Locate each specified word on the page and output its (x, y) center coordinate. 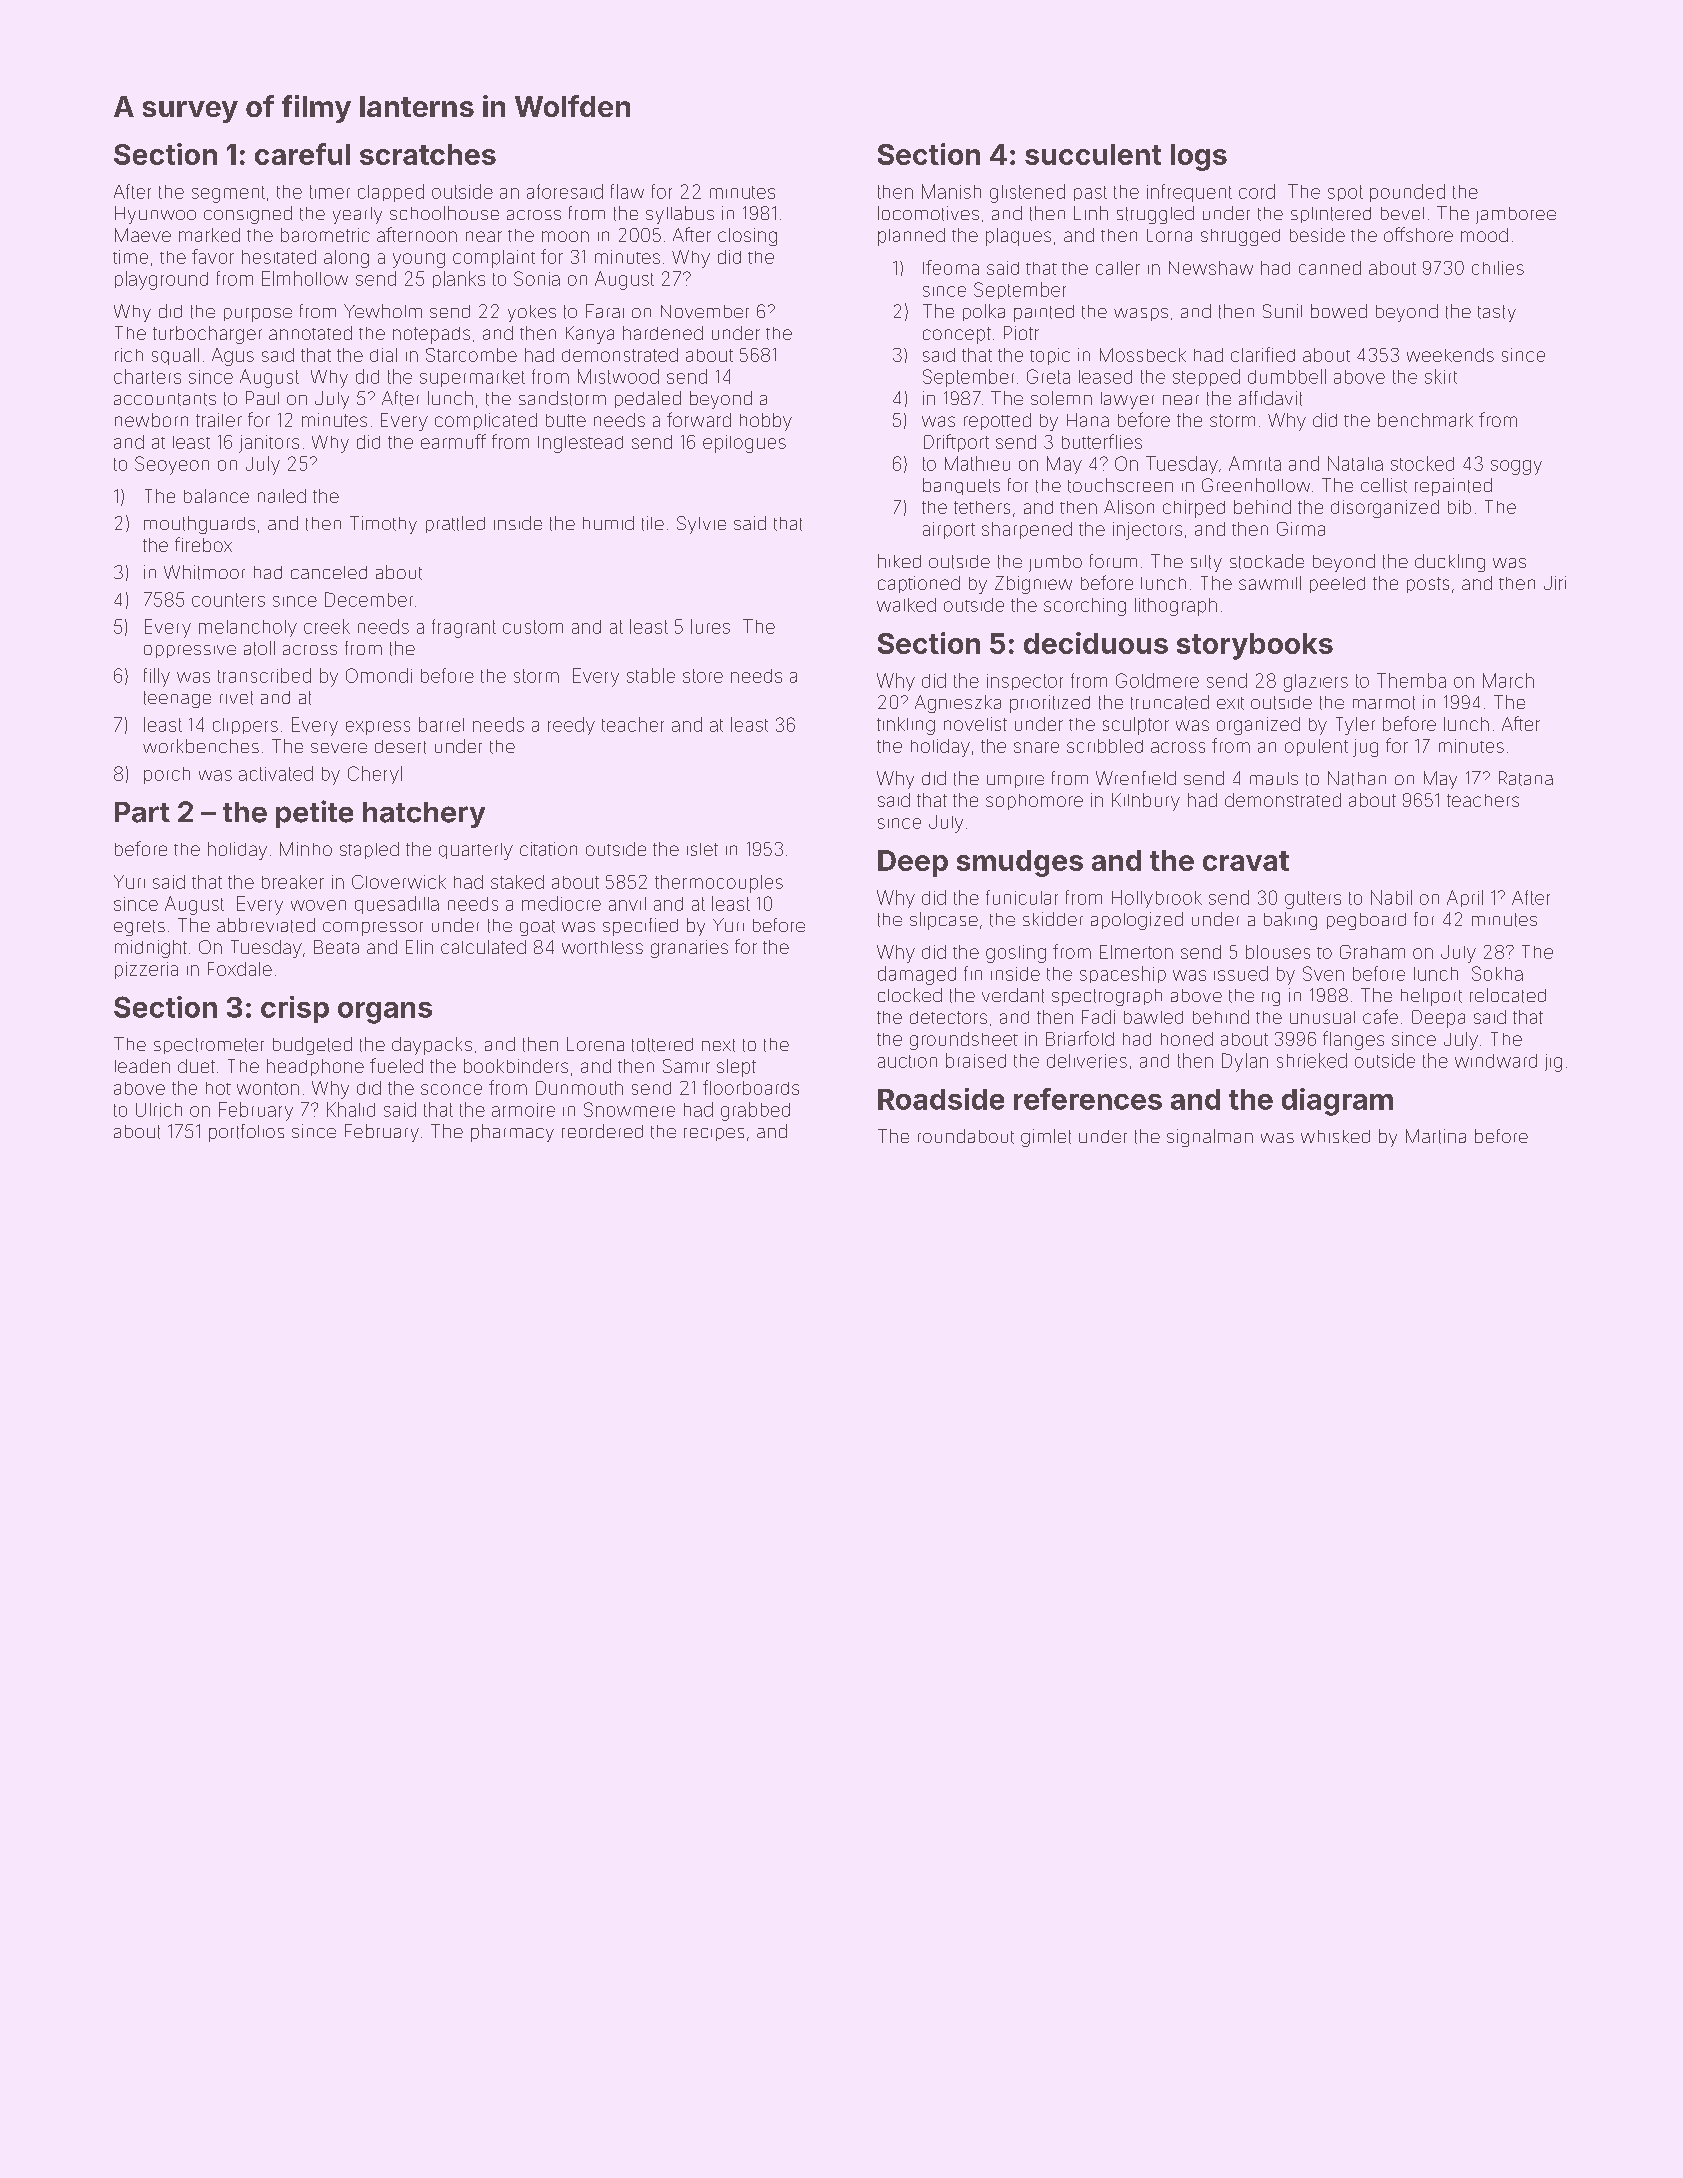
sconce (451, 1089)
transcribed (264, 675)
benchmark (1425, 420)
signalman (1210, 1138)
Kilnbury (1146, 802)
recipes (714, 1134)
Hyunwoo (155, 215)
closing (747, 237)
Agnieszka (958, 704)
